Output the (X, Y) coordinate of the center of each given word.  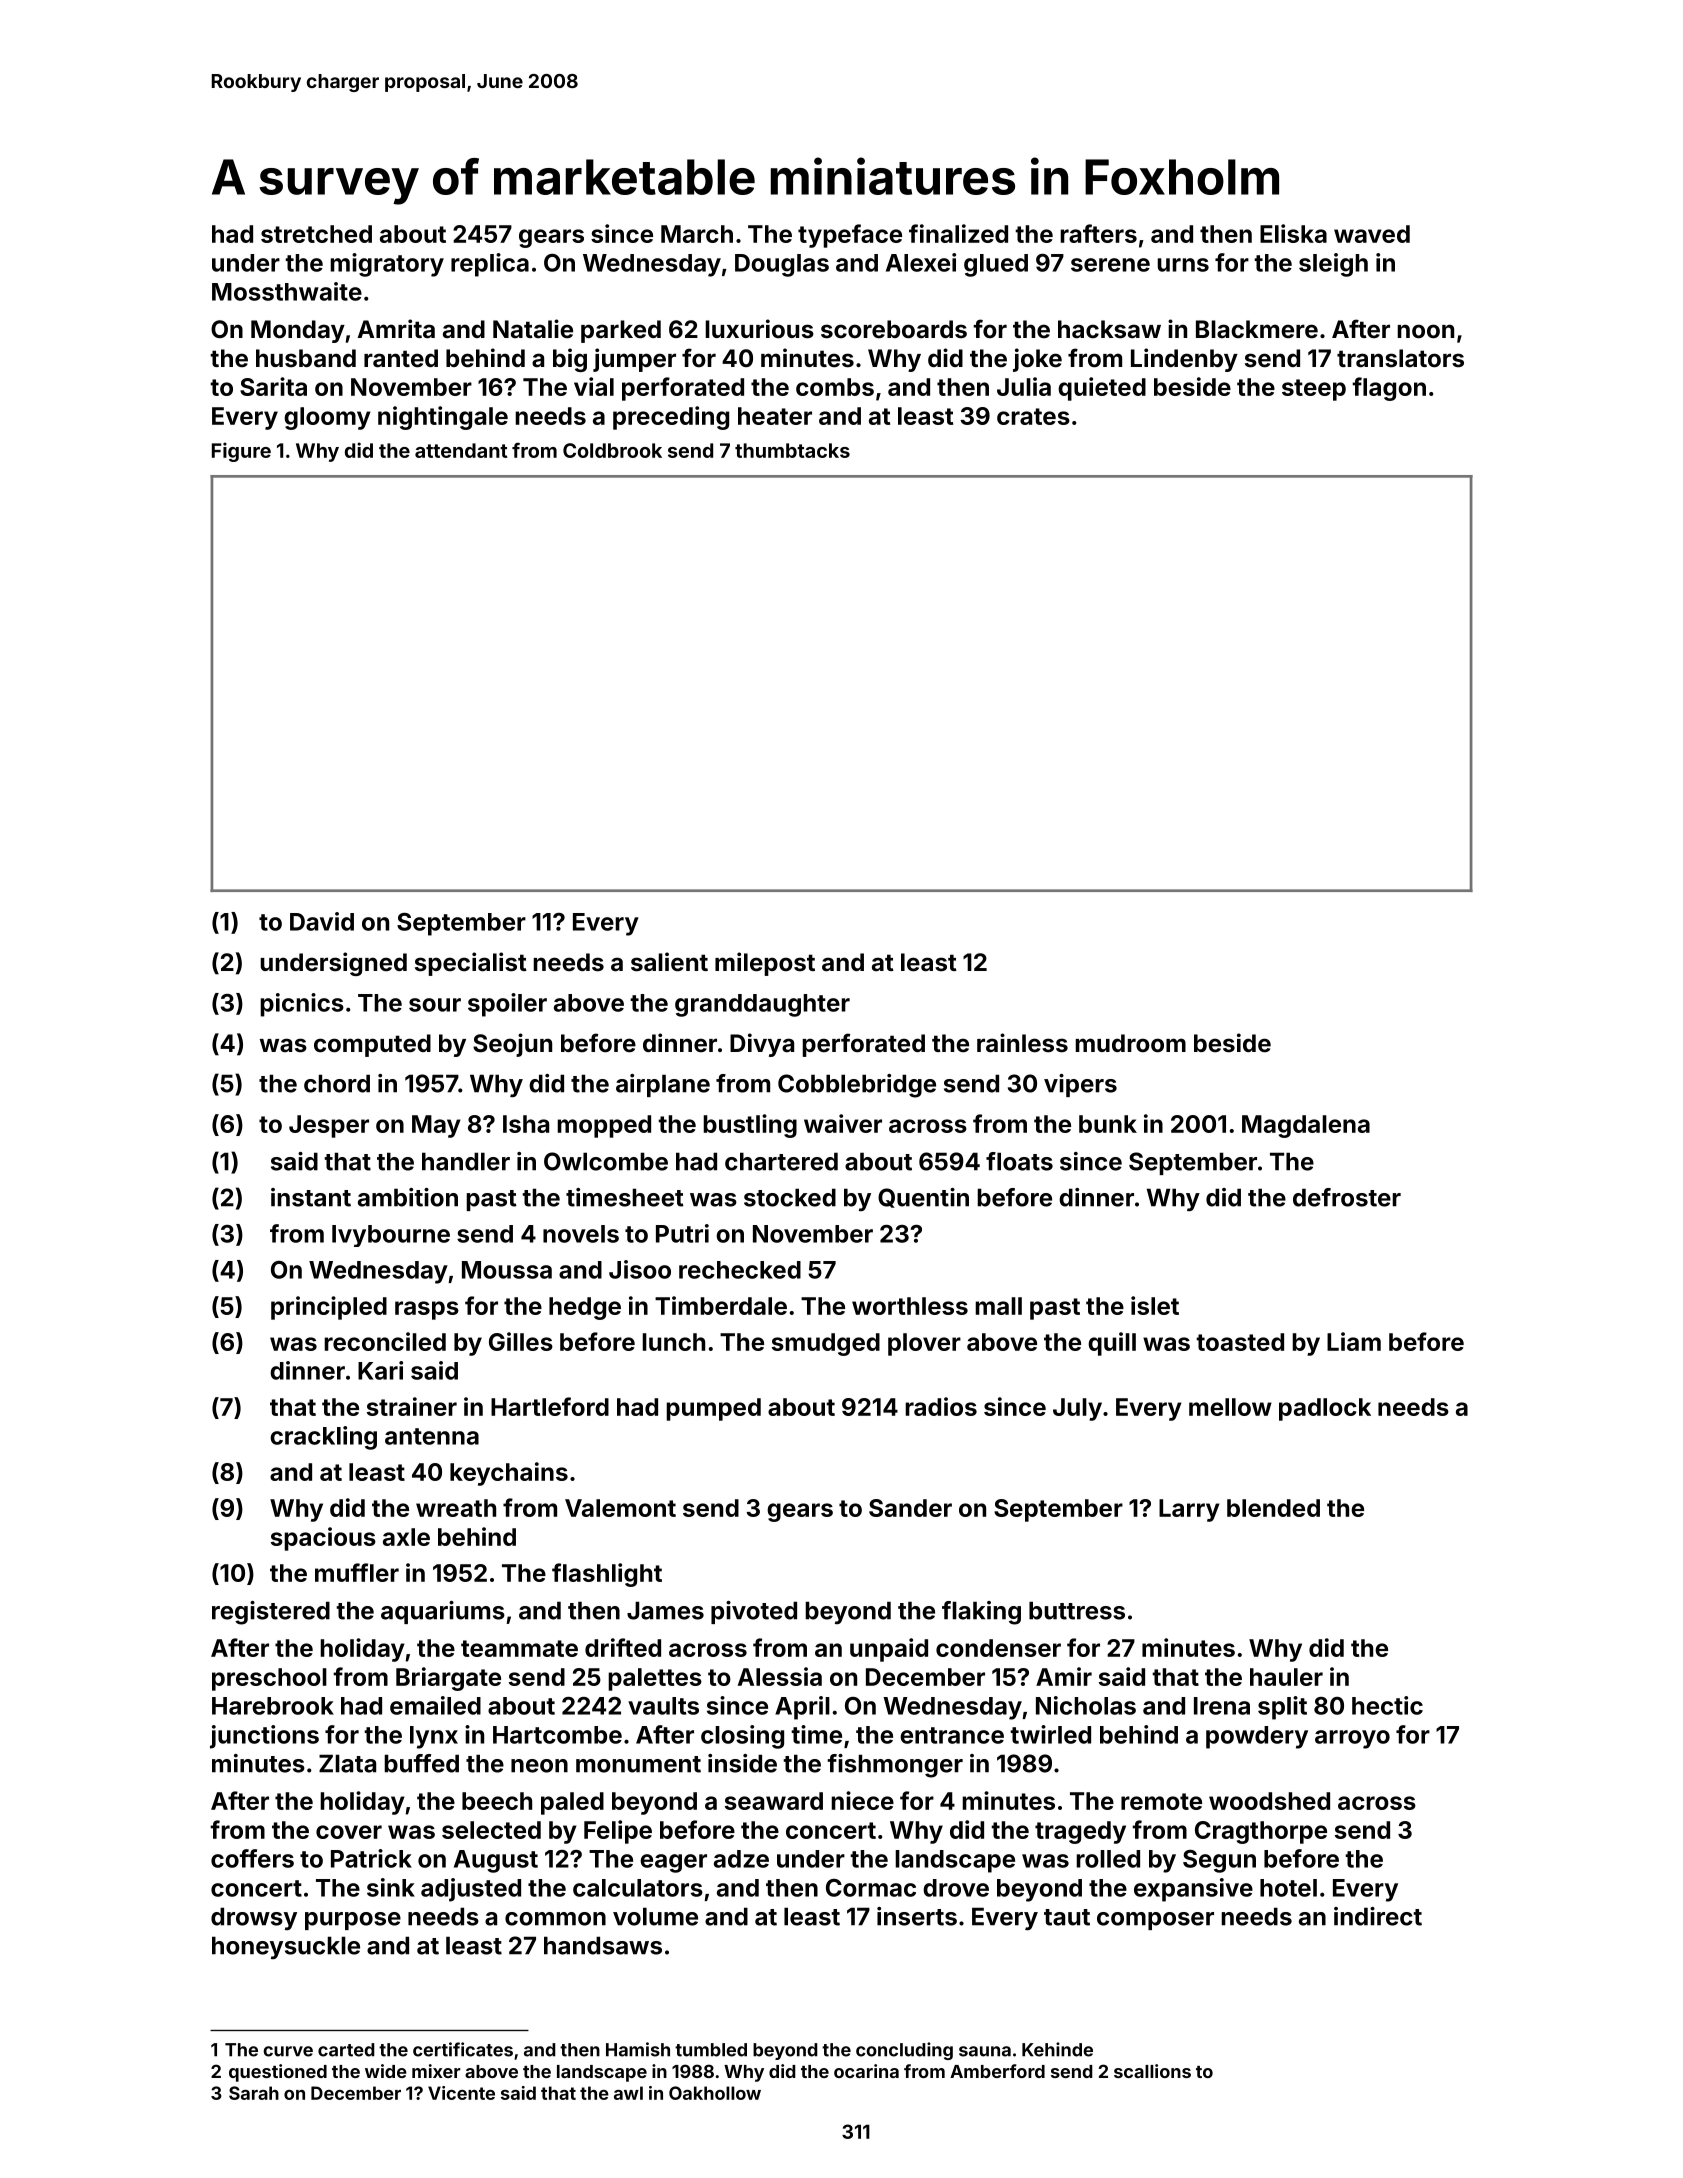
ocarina (866, 2071)
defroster (1347, 1197)
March (697, 234)
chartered (781, 1161)
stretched (316, 234)
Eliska (1293, 233)
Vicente (461, 2093)
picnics (302, 1005)
